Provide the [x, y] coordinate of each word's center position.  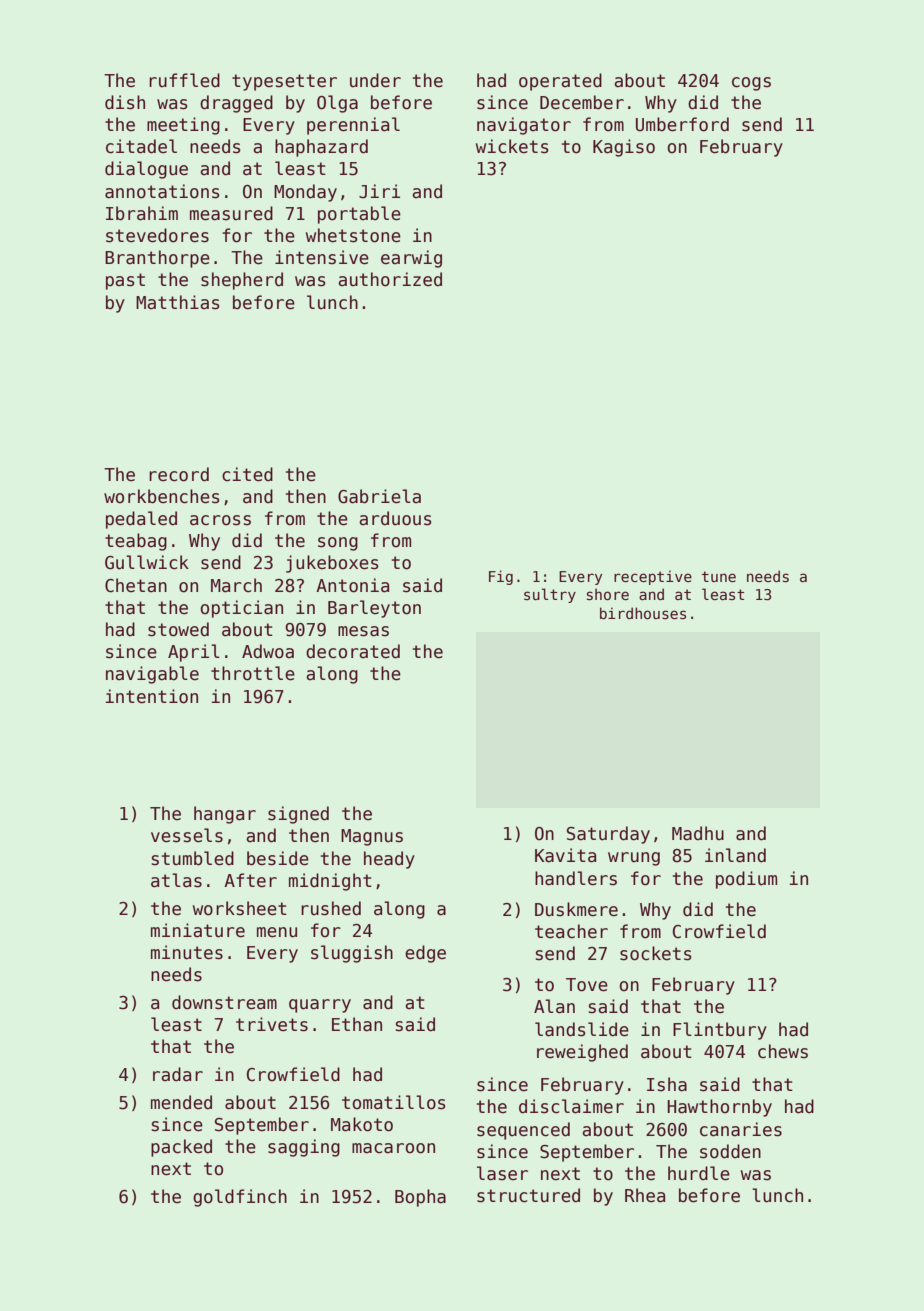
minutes [187, 952]
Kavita [565, 855]
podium [746, 880]
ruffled [184, 80]
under [375, 80]
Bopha [420, 1198]
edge [425, 954]
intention [152, 696]
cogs [751, 84]
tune [719, 576]
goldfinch [240, 1198]
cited [247, 474]
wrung [634, 859]
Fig [501, 577]
